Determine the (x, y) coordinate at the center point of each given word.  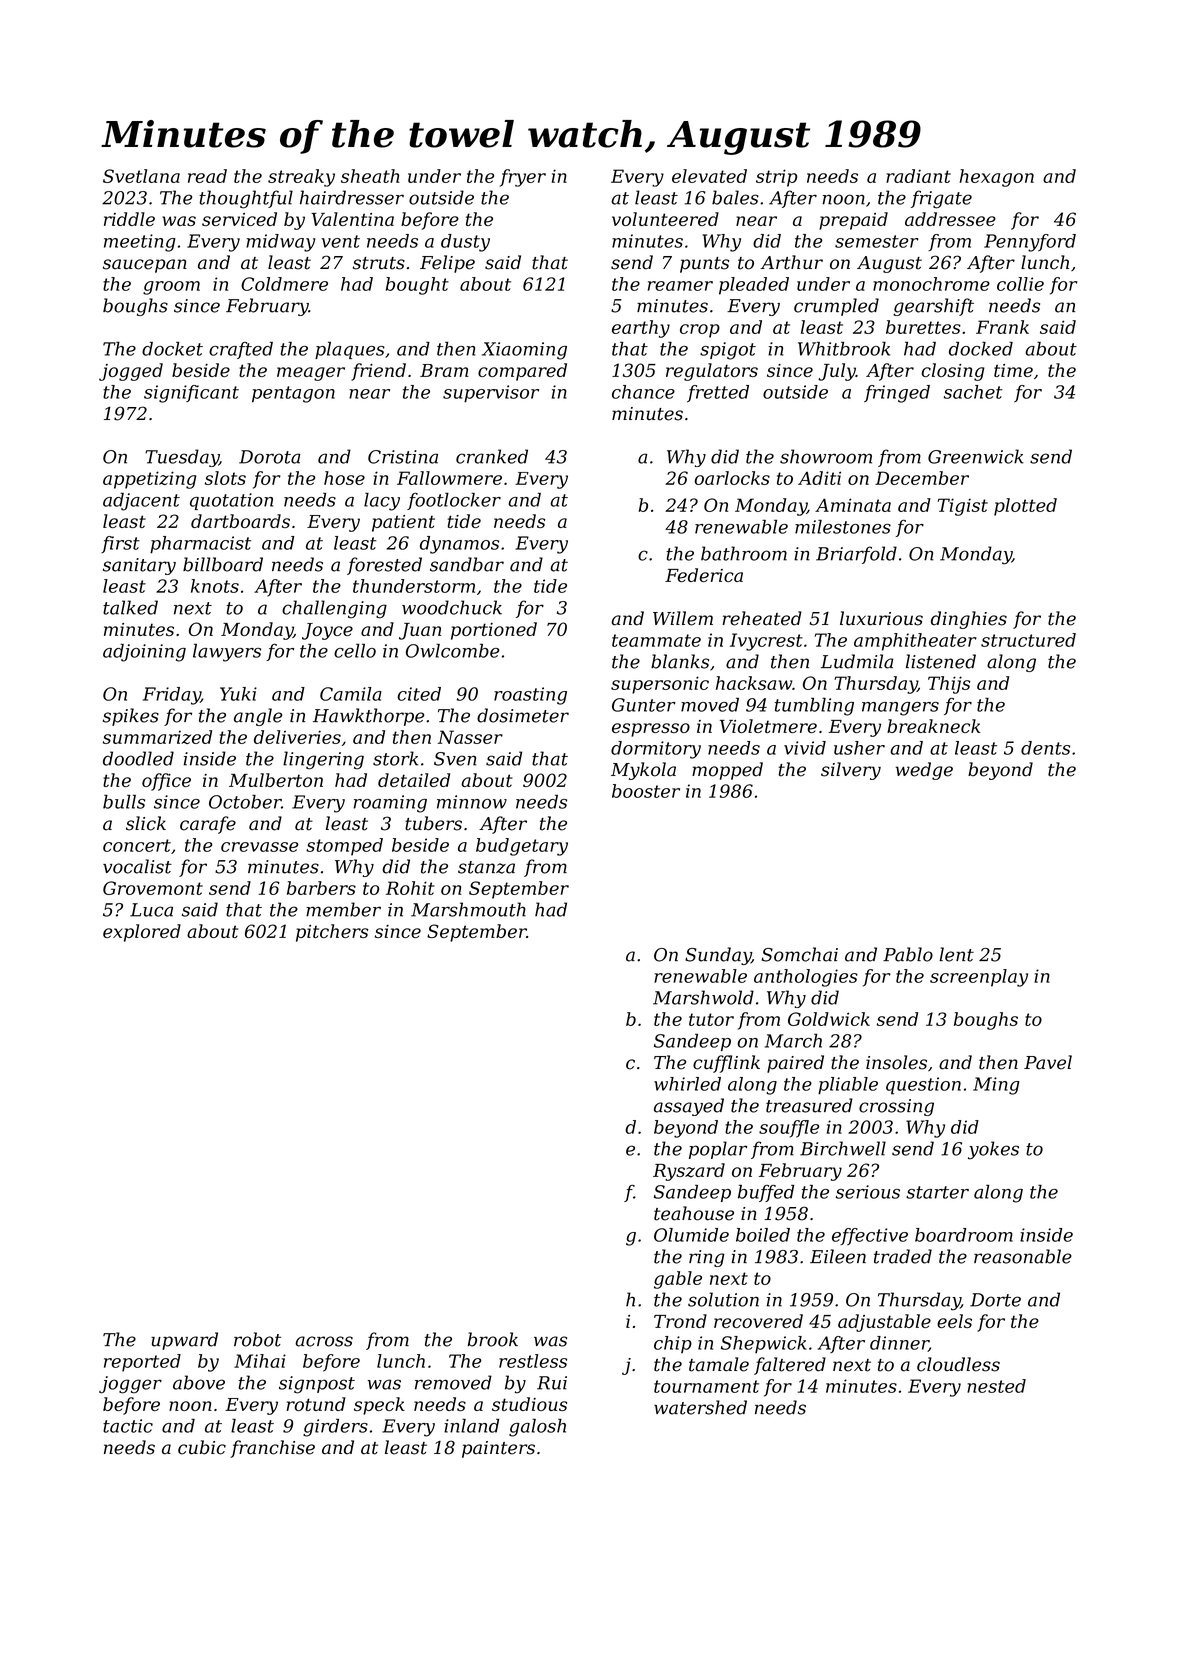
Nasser (470, 737)
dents (1045, 748)
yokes (993, 1150)
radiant (918, 176)
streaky (301, 178)
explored (142, 933)
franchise (272, 1449)
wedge (924, 771)
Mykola (643, 771)
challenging (334, 609)
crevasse (259, 847)
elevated (709, 176)
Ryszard (689, 1172)
